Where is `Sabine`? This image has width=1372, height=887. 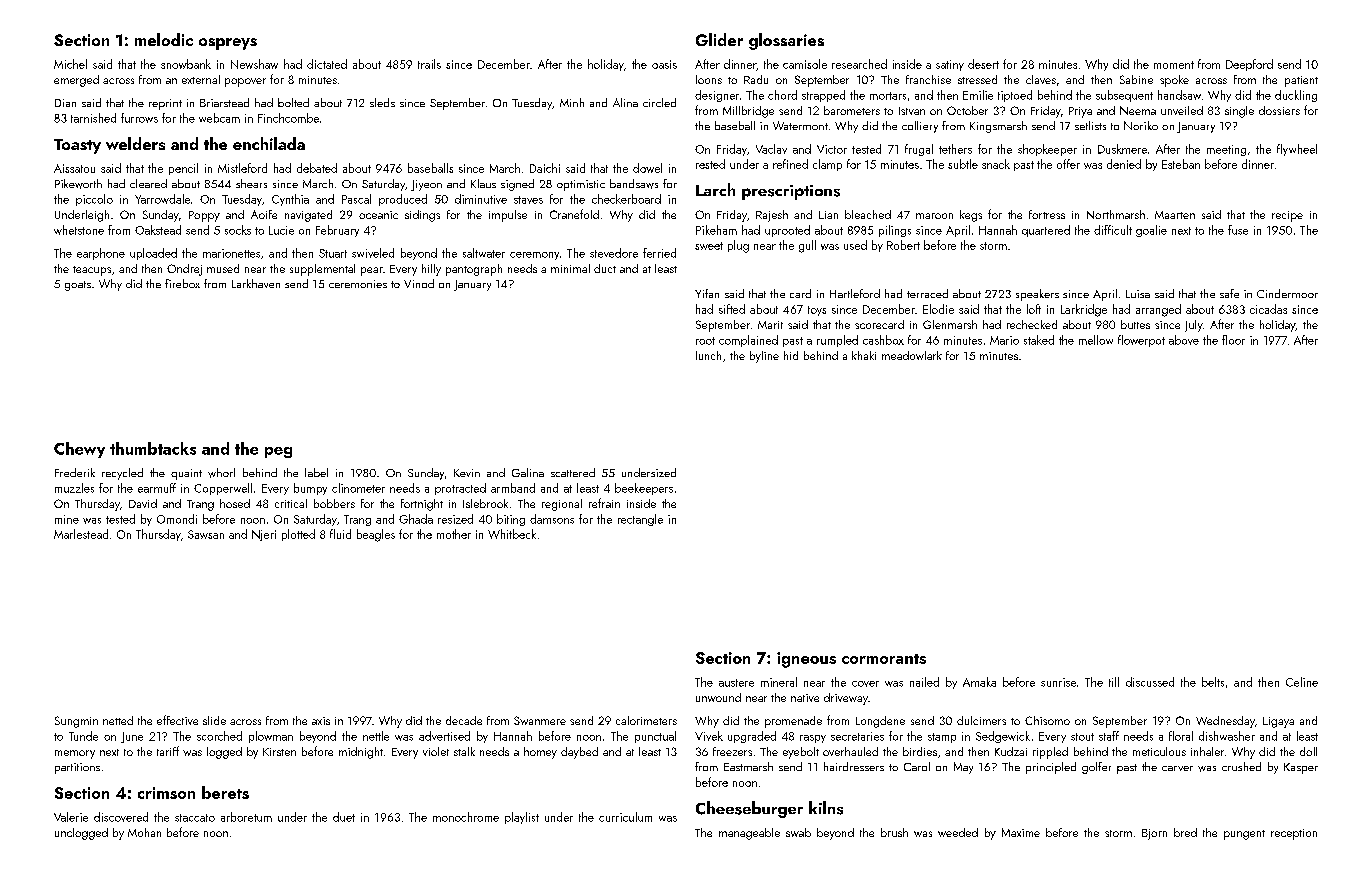
Sabine is located at coordinates (1136, 79).
